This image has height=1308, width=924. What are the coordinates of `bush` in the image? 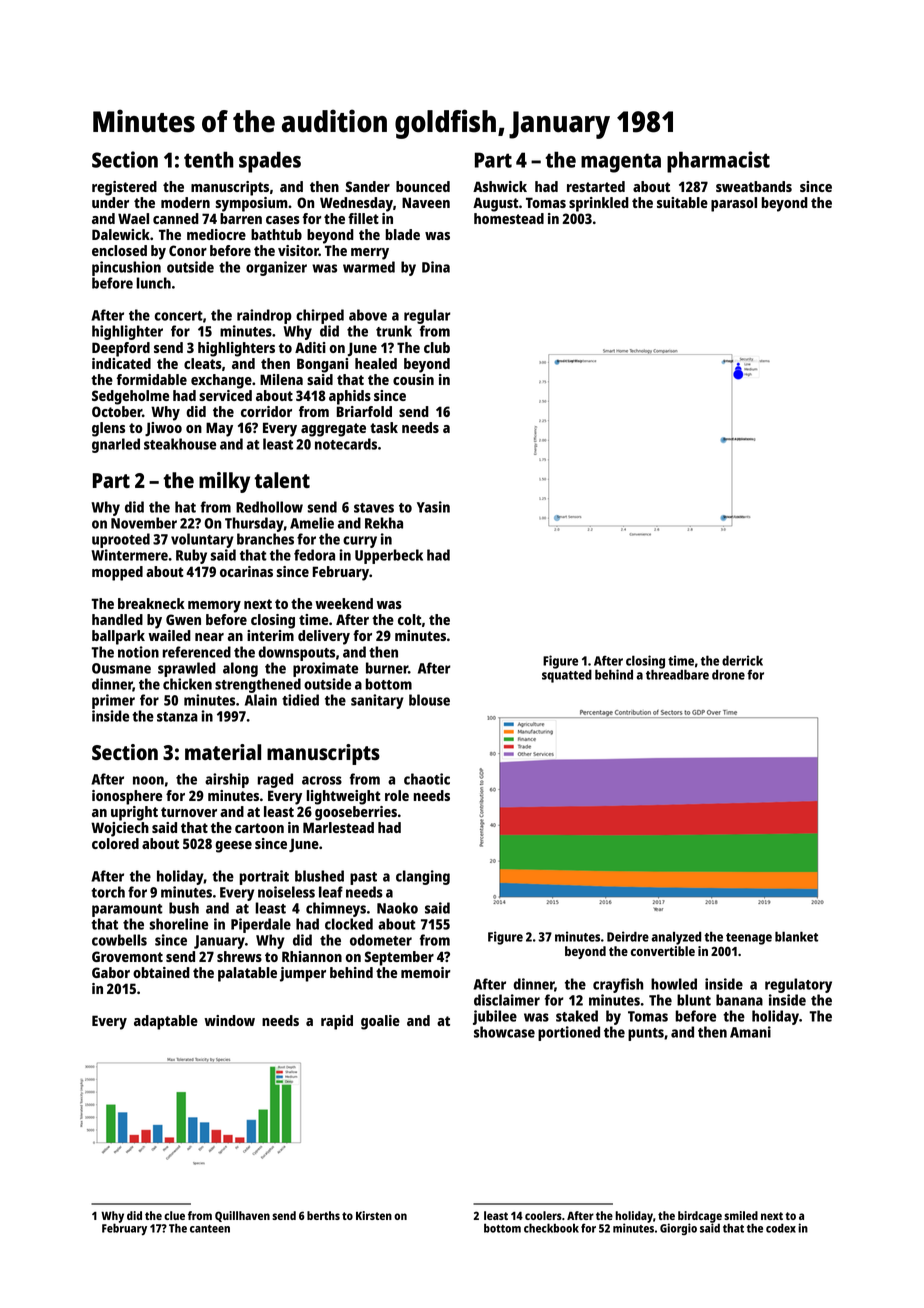 It's located at (184, 908).
